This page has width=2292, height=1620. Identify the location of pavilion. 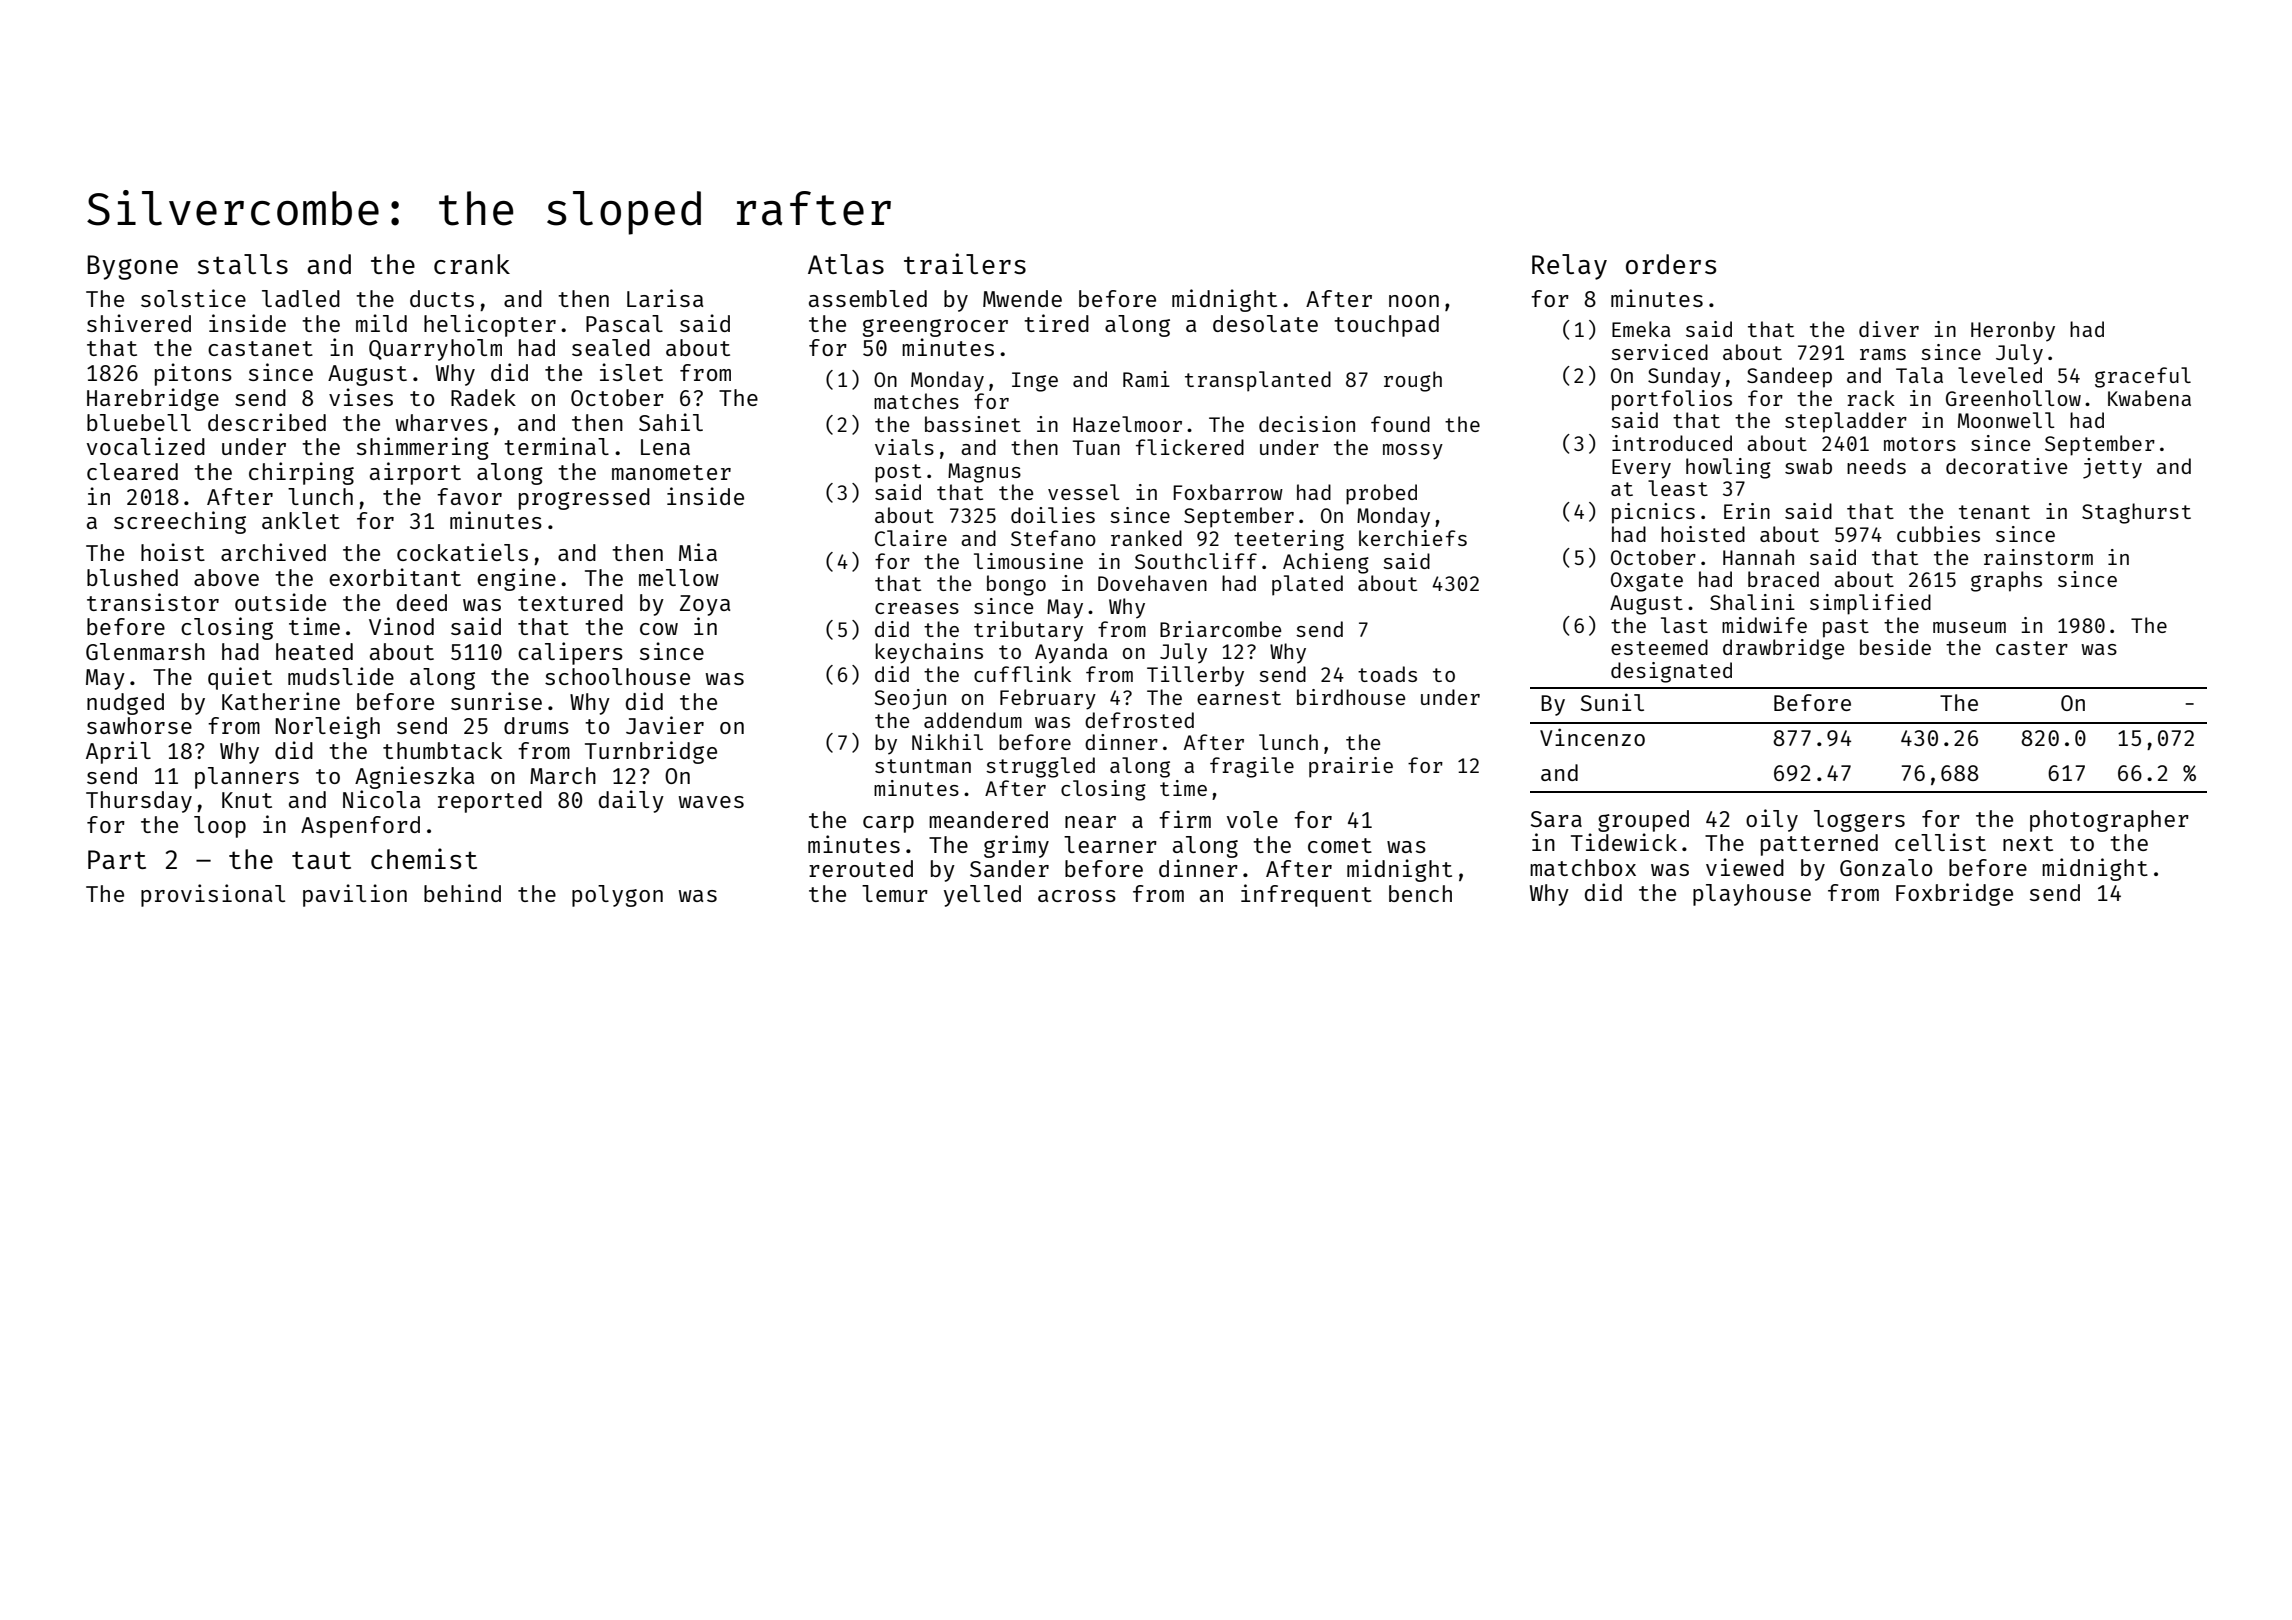
(355, 895).
